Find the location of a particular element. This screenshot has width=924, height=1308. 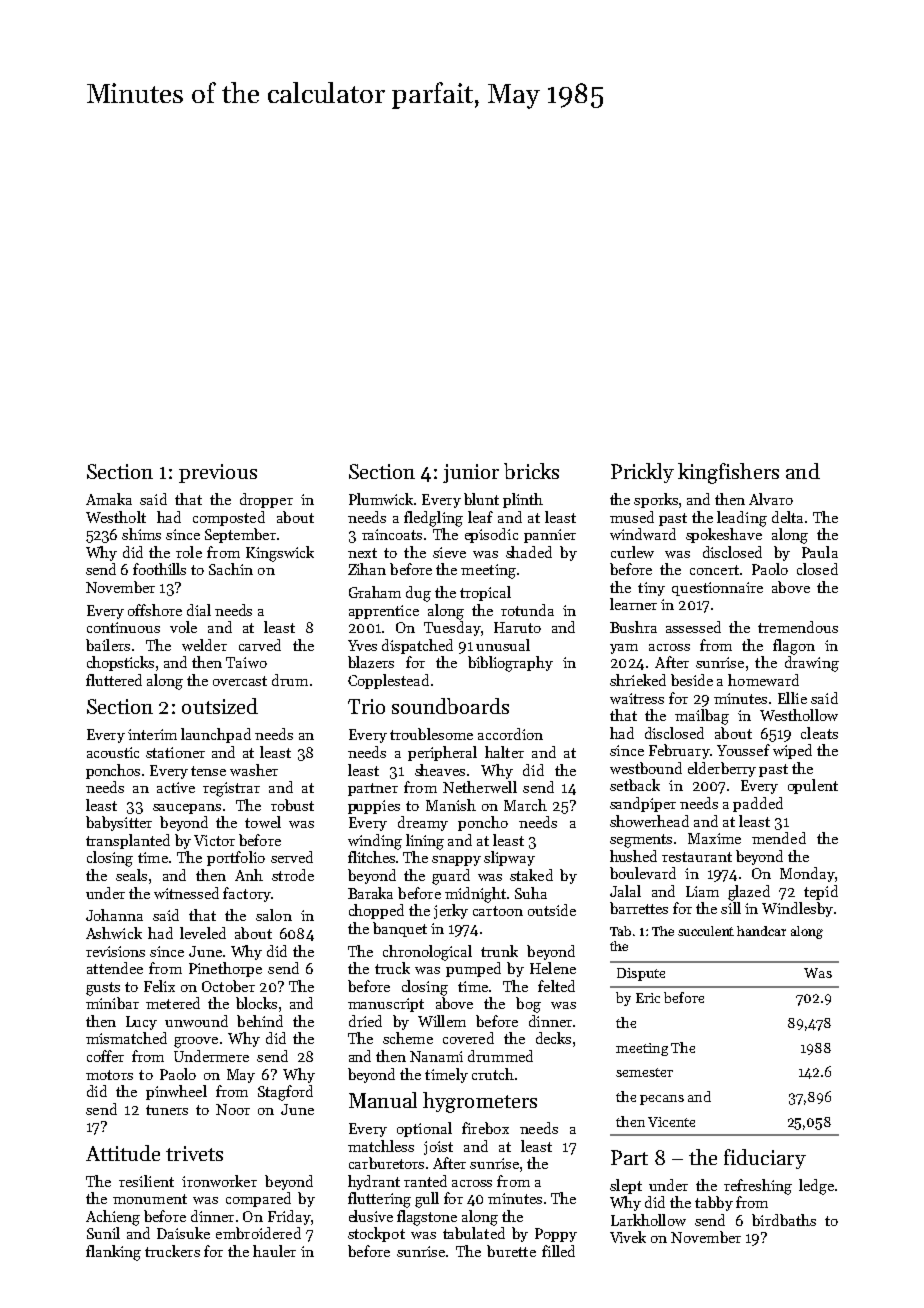

motors is located at coordinates (109, 1075).
